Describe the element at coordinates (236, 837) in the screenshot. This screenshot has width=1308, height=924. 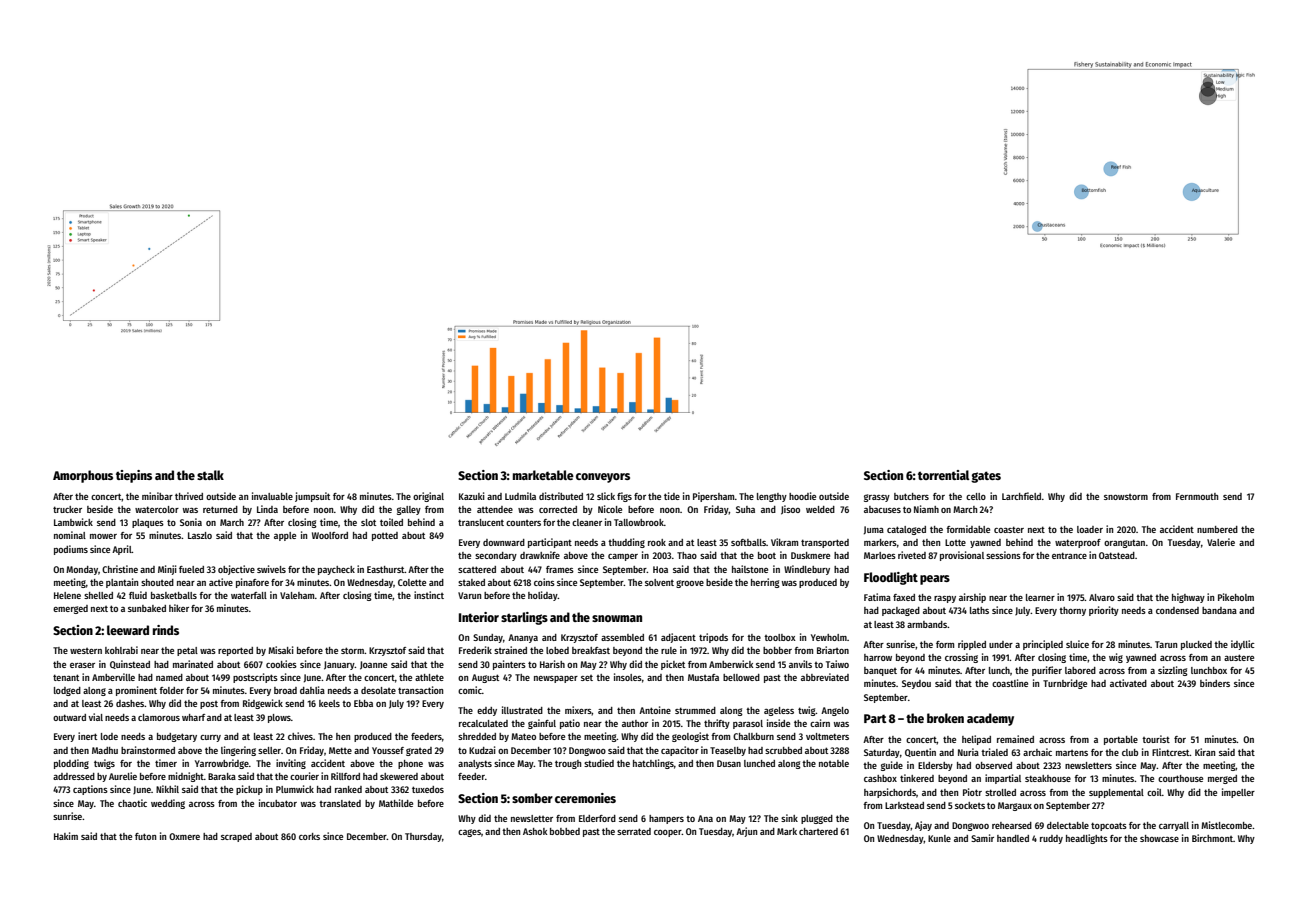
I see `scraped` at that location.
